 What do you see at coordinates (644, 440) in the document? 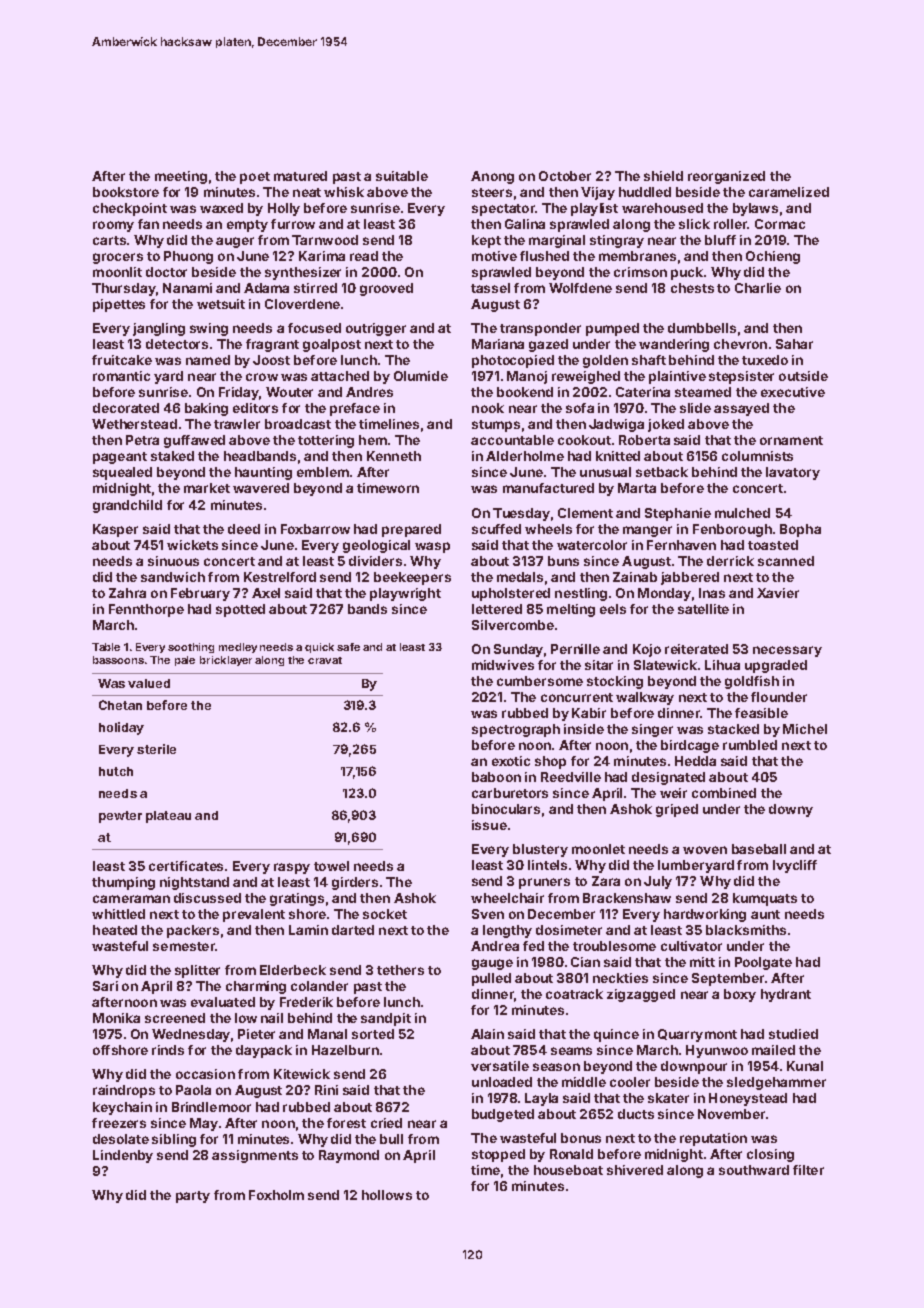
I see `Roberta` at bounding box center [644, 440].
